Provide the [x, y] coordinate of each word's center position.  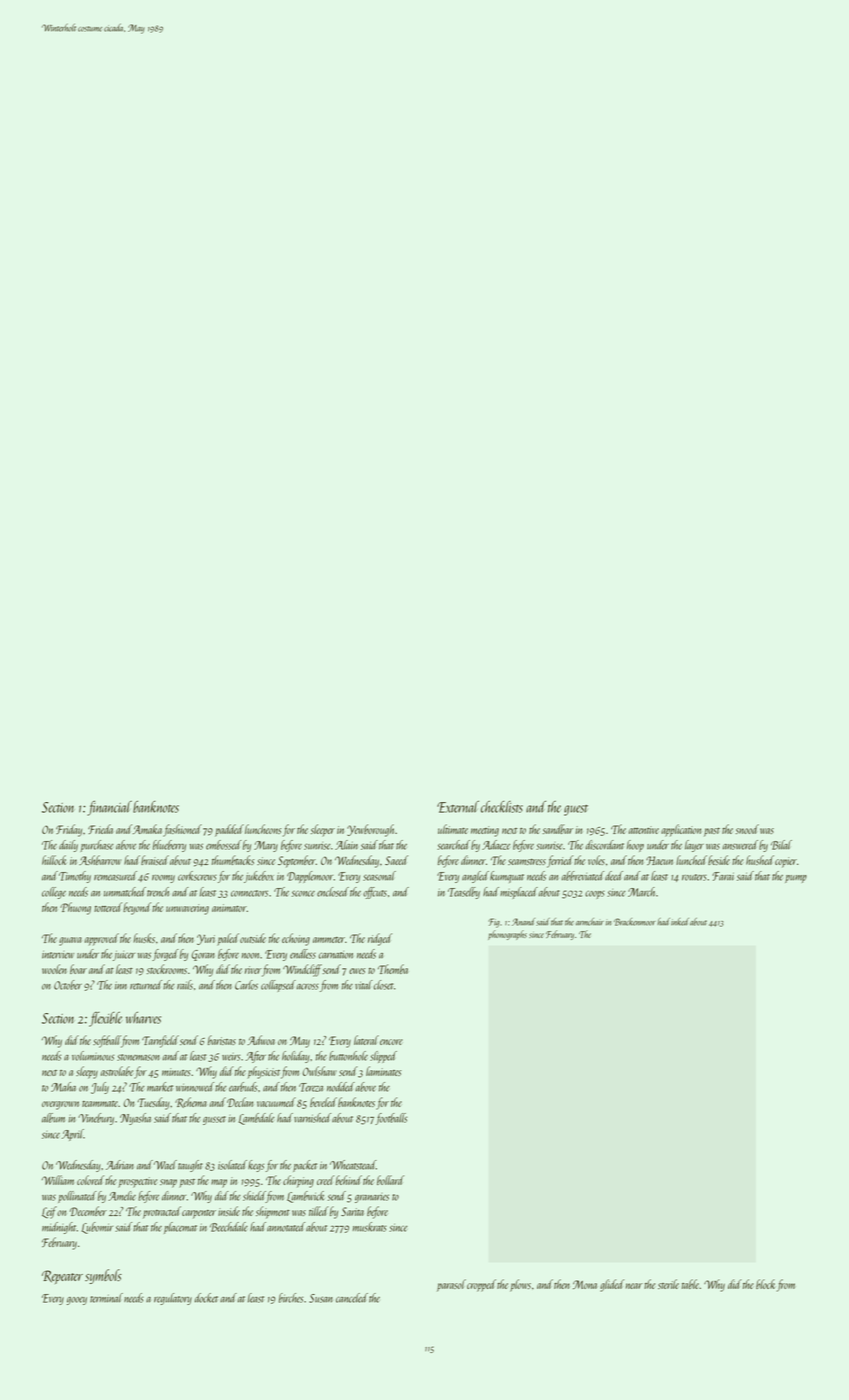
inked [680, 922]
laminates [384, 1071]
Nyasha [135, 1119]
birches [291, 1298]
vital [364, 985]
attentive [644, 830]
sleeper [323, 830]
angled [475, 877]
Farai [723, 876]
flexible [105, 1019]
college [54, 893]
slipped [383, 1057]
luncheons [263, 829]
